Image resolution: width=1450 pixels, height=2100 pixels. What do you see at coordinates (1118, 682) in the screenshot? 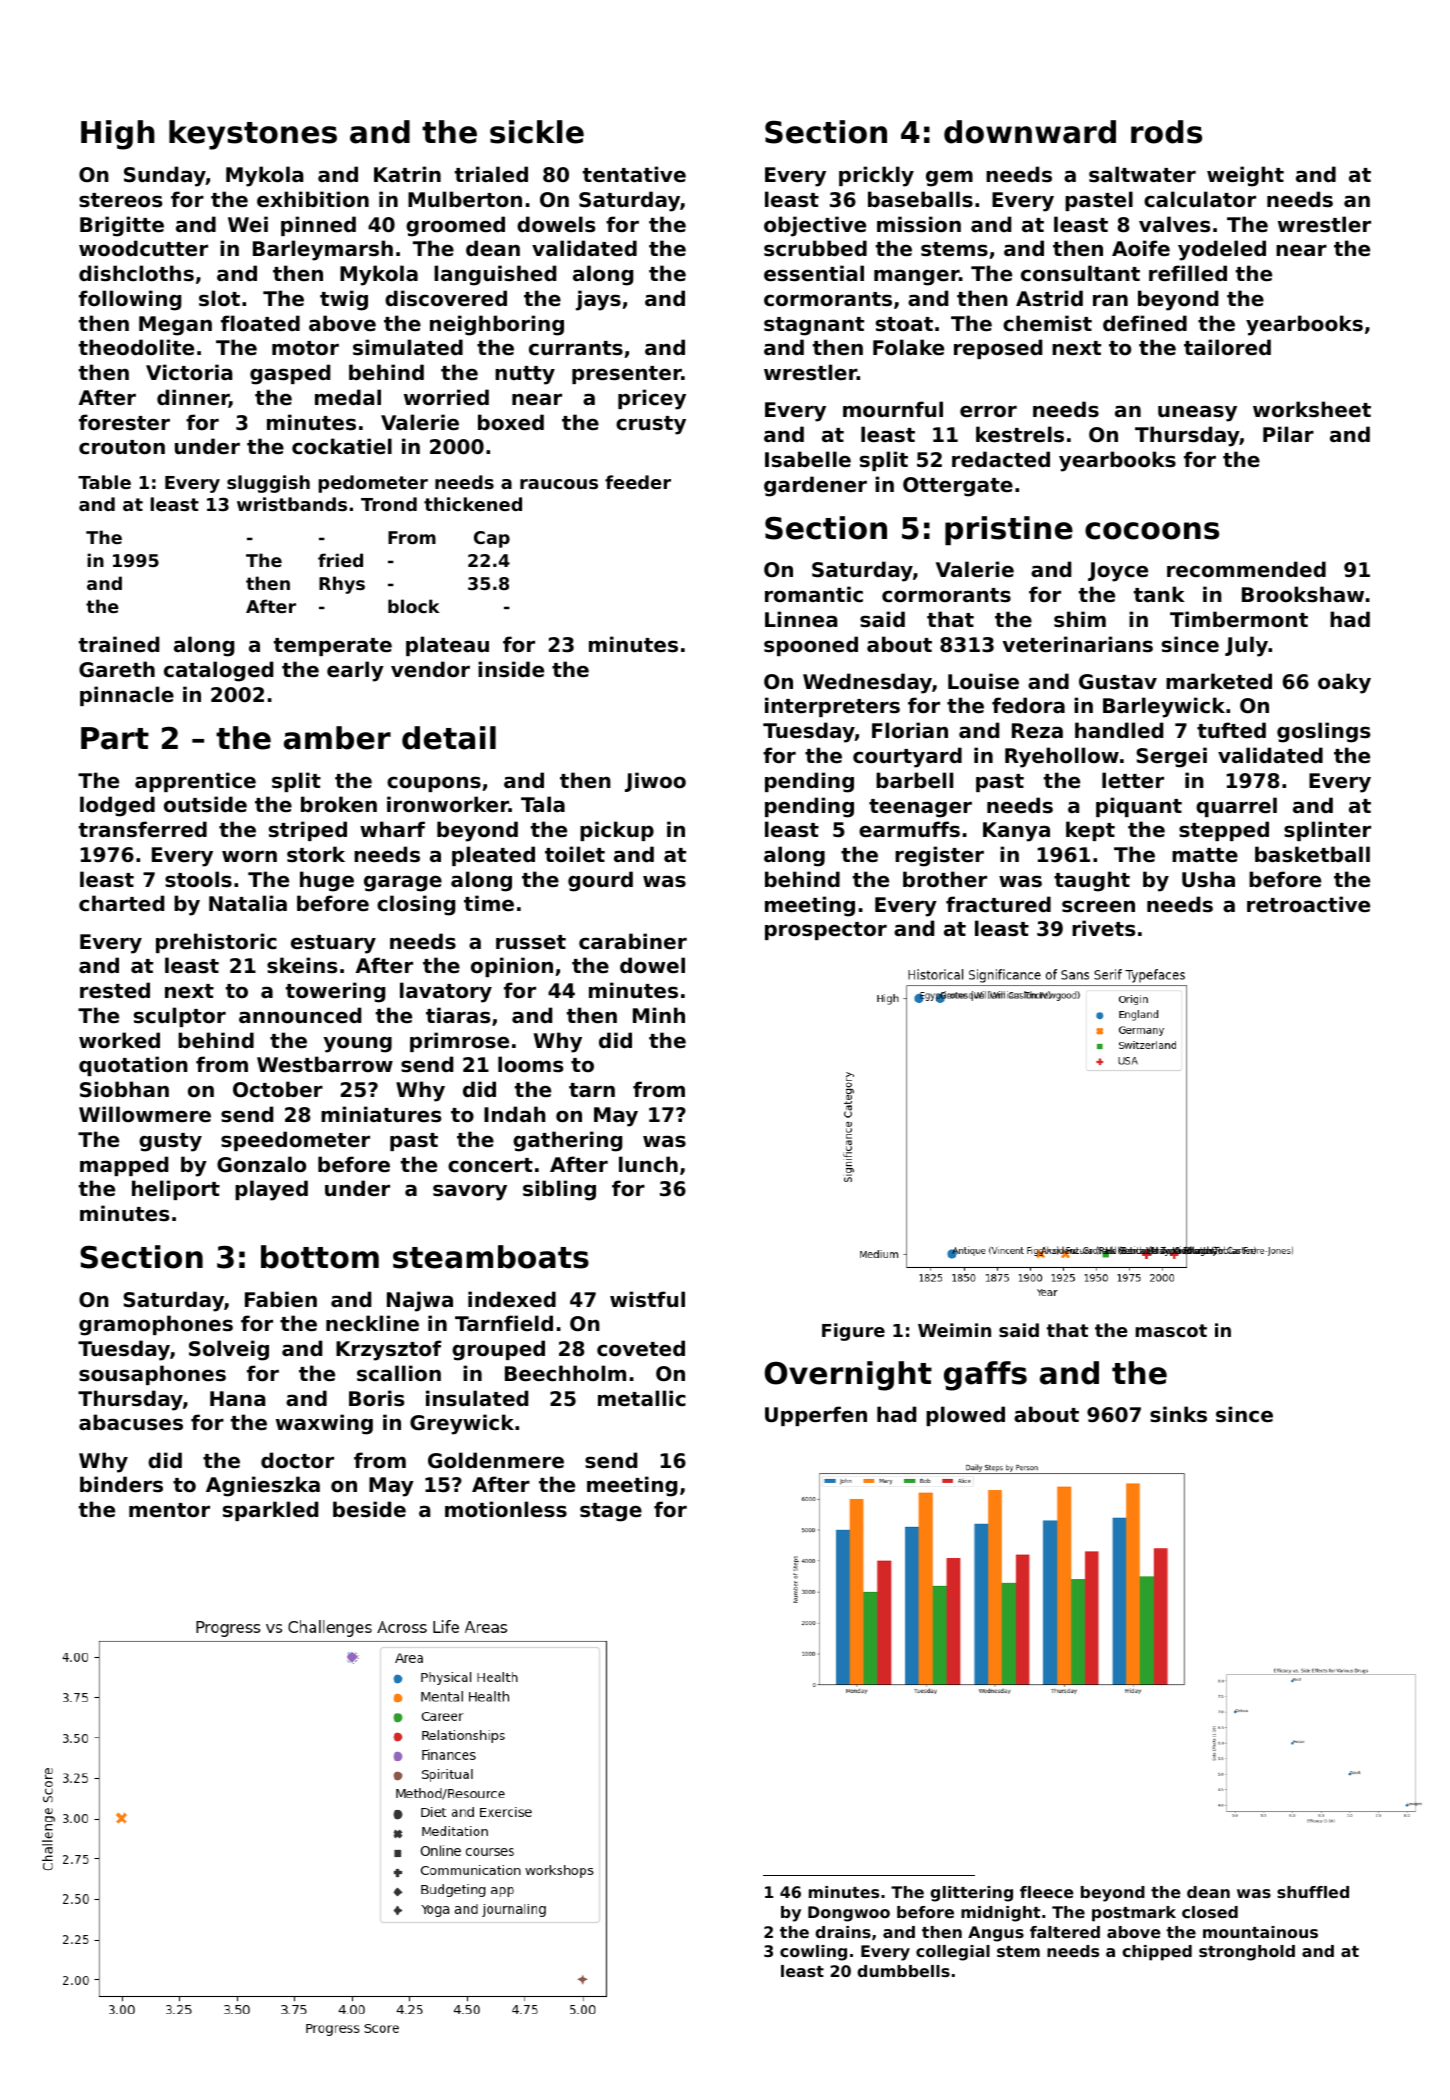
I see `Gustav` at bounding box center [1118, 682].
